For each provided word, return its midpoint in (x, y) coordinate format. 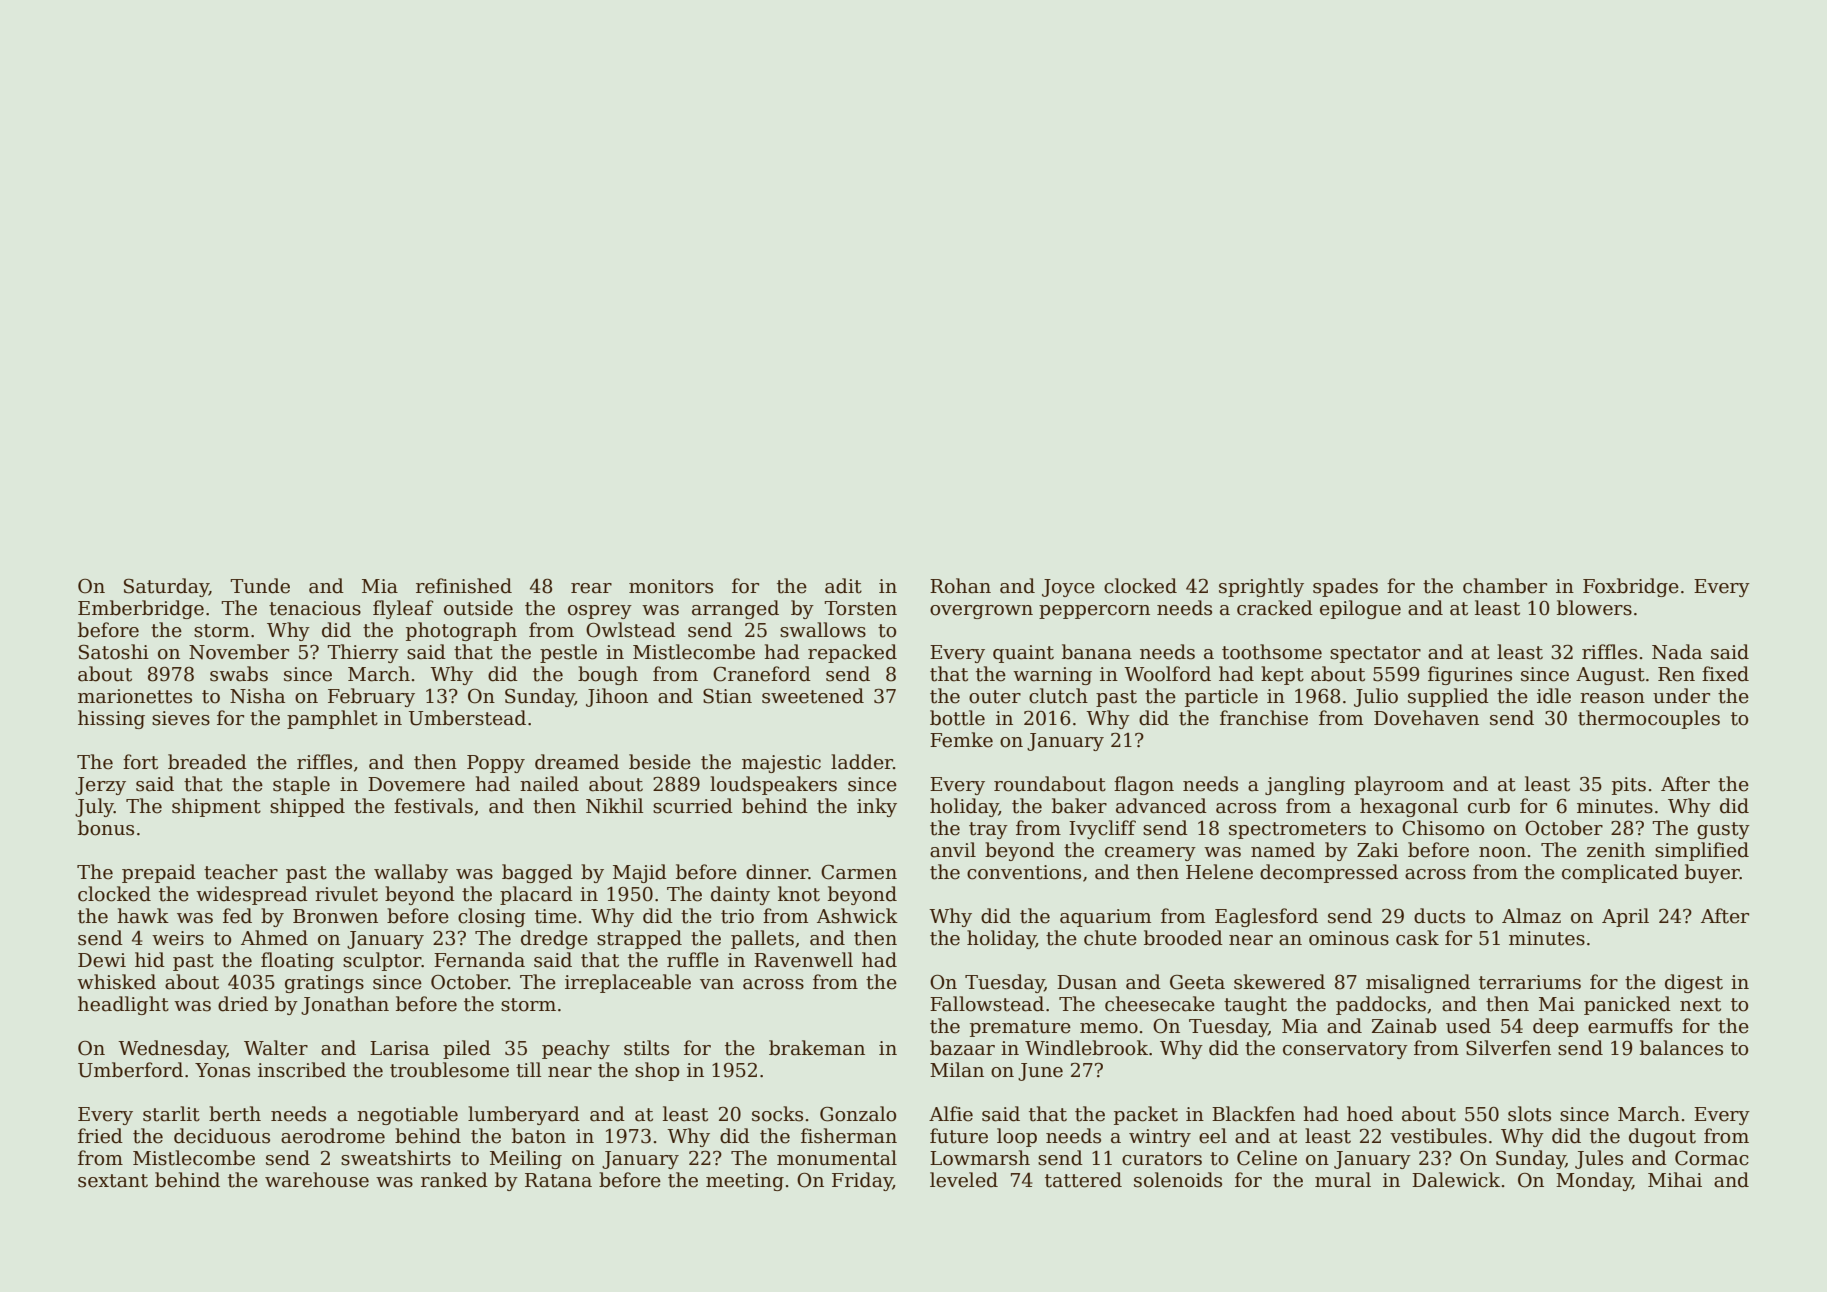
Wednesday (172, 1049)
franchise (1264, 718)
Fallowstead (987, 1004)
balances (1681, 1048)
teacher (241, 872)
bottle (957, 718)
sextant (113, 1181)
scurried (693, 806)
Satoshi (114, 652)
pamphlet (332, 719)
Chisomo (1443, 828)
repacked (852, 653)
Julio (1376, 697)
